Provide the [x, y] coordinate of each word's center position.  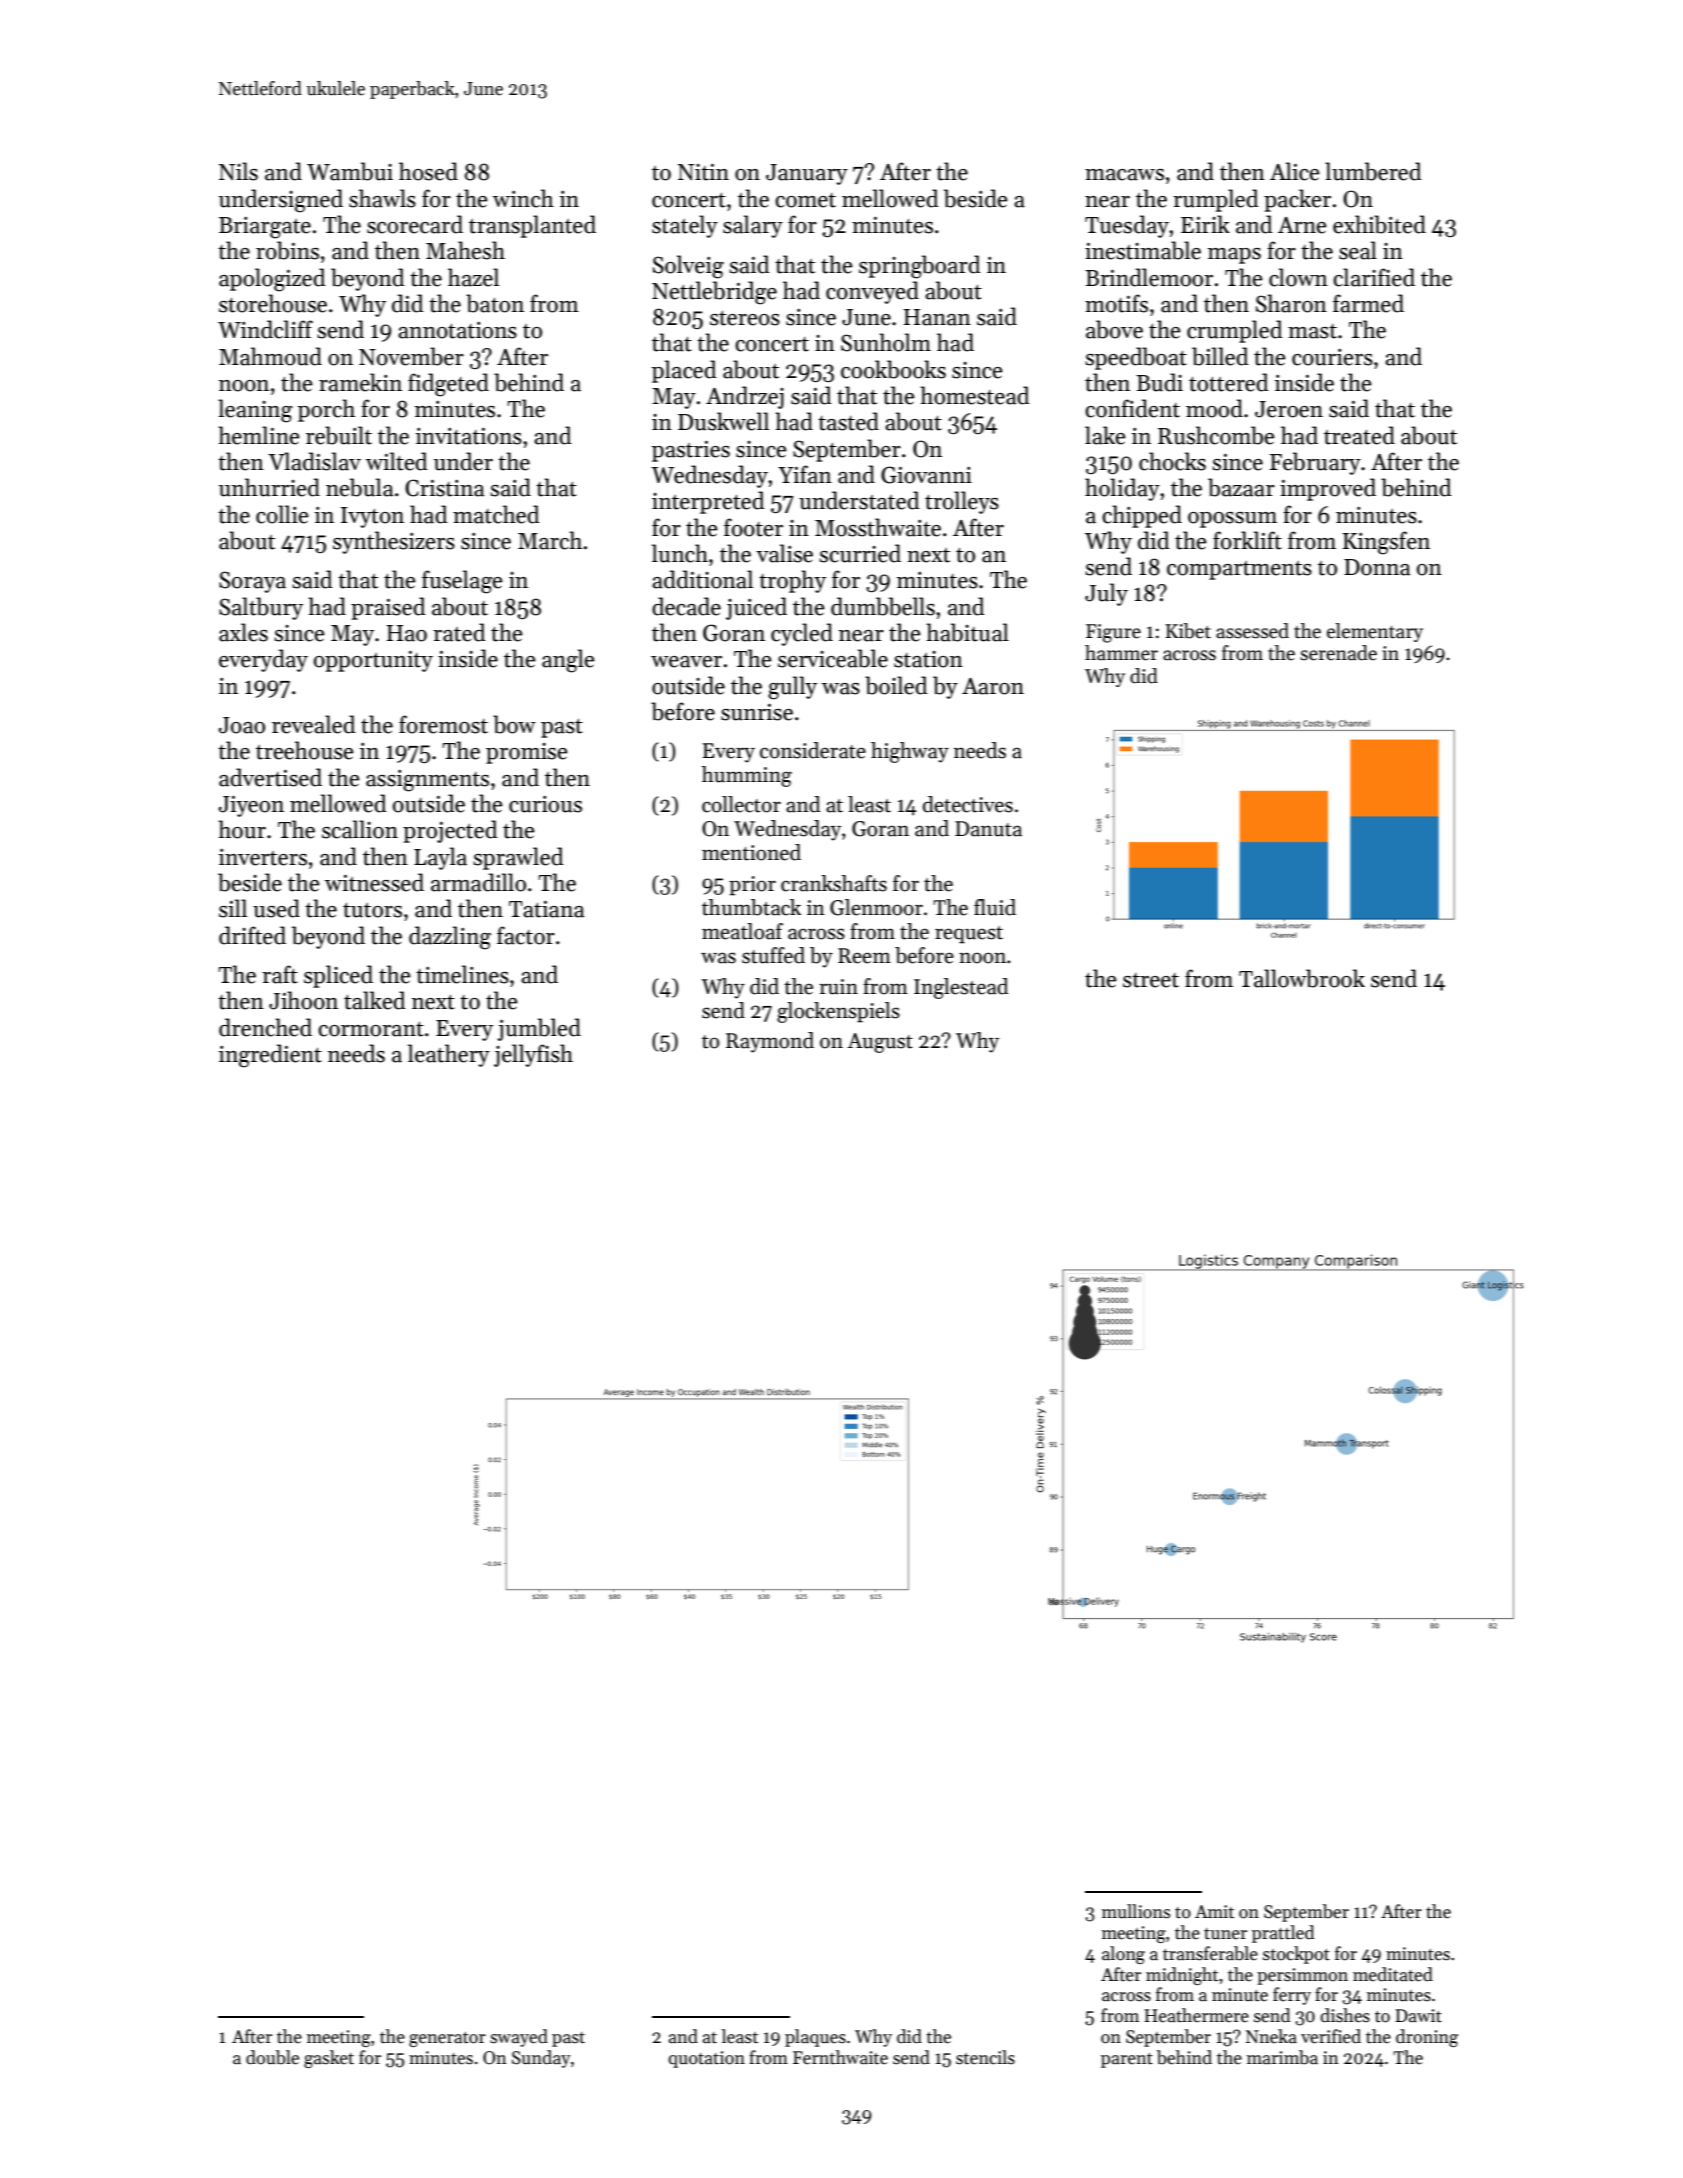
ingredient [270, 1056]
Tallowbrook [1302, 978]
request [969, 935]
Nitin [703, 172]
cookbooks [893, 369]
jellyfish [533, 1055]
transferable [1210, 1953]
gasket [329, 2059]
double [272, 2057]
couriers [1332, 357]
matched [496, 514]
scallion [360, 829]
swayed [519, 2038]
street [1151, 980]
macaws [1124, 175]
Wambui [350, 171]
